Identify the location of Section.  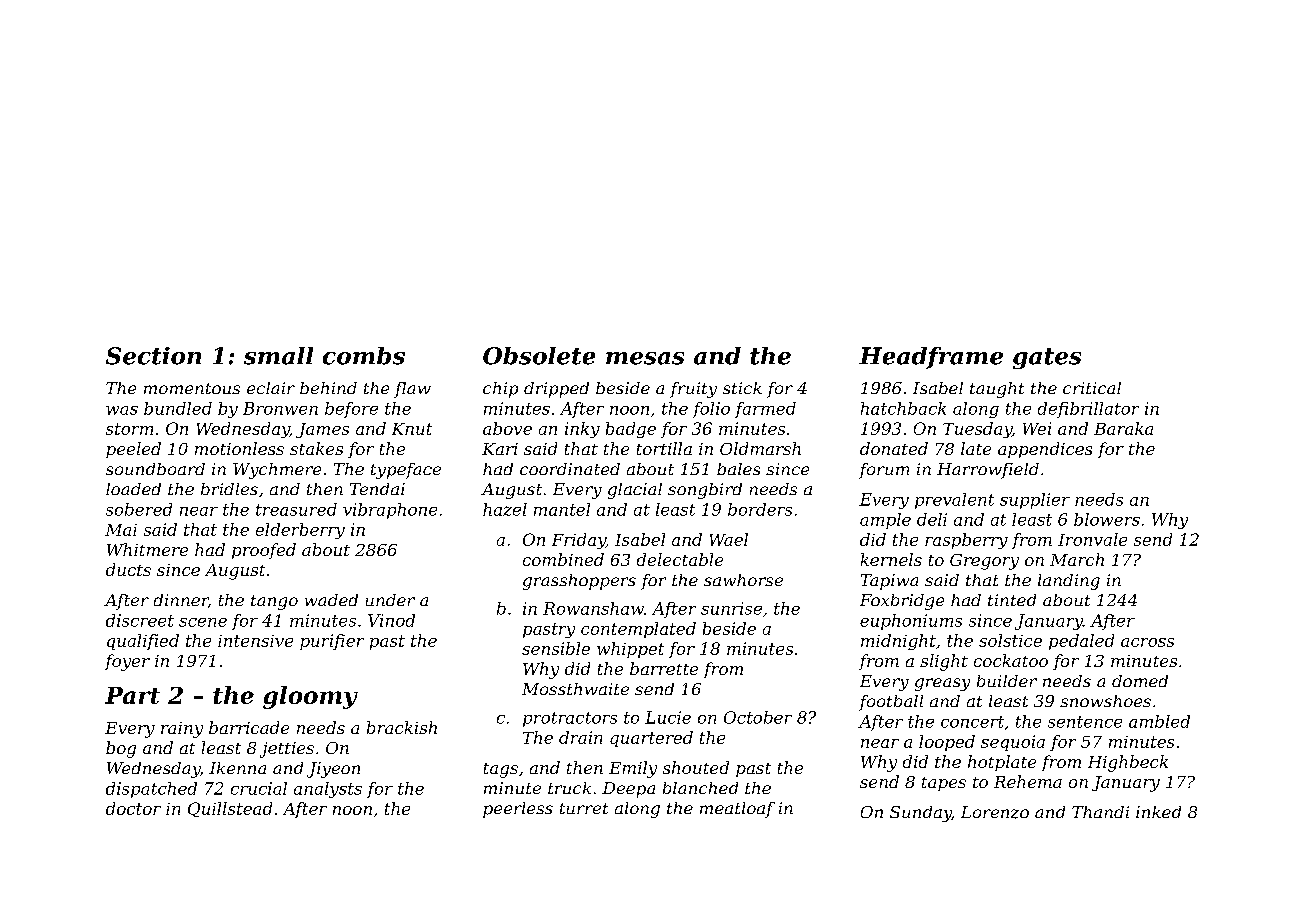
(153, 356).
